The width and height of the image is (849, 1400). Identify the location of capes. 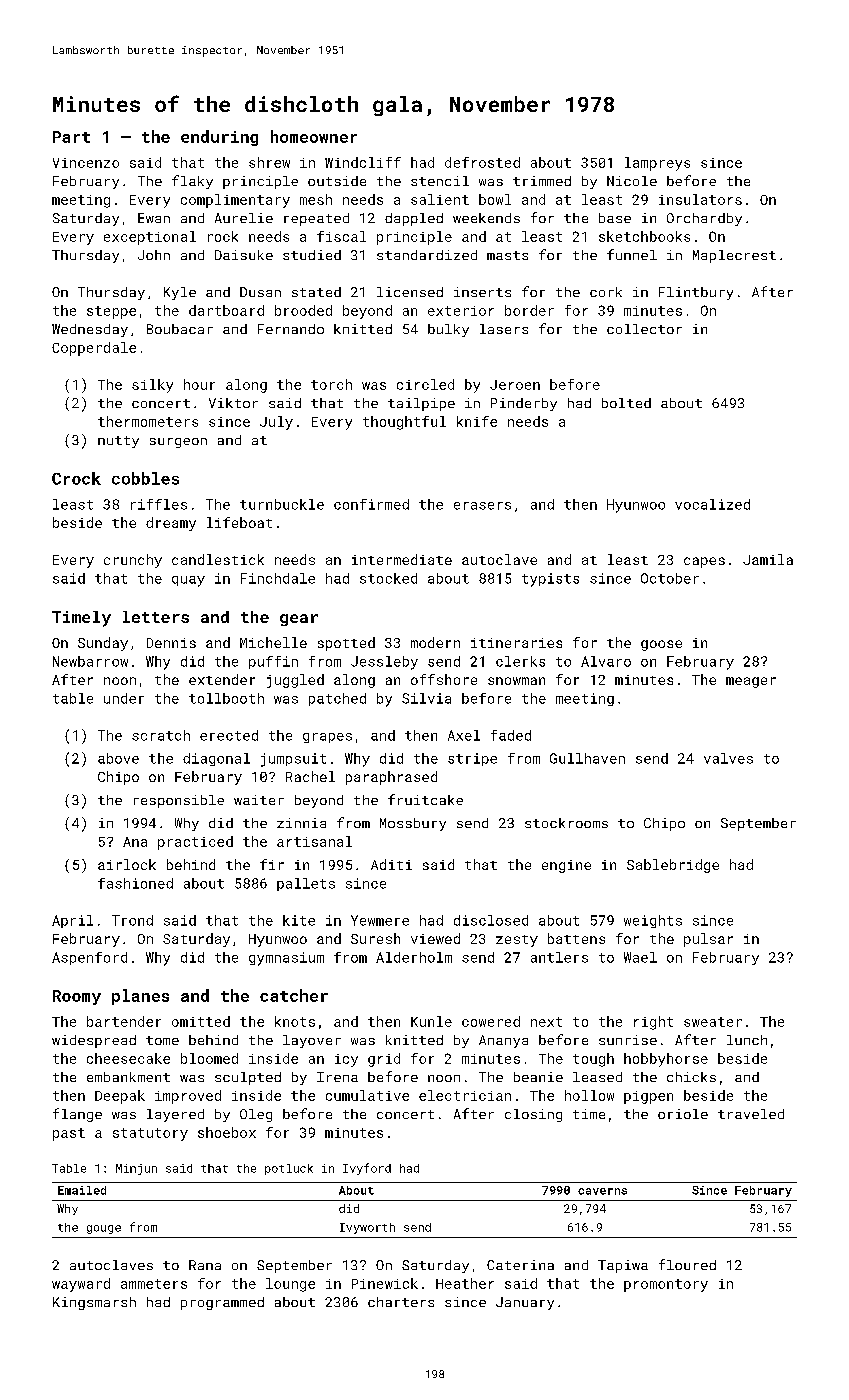
(704, 562).
